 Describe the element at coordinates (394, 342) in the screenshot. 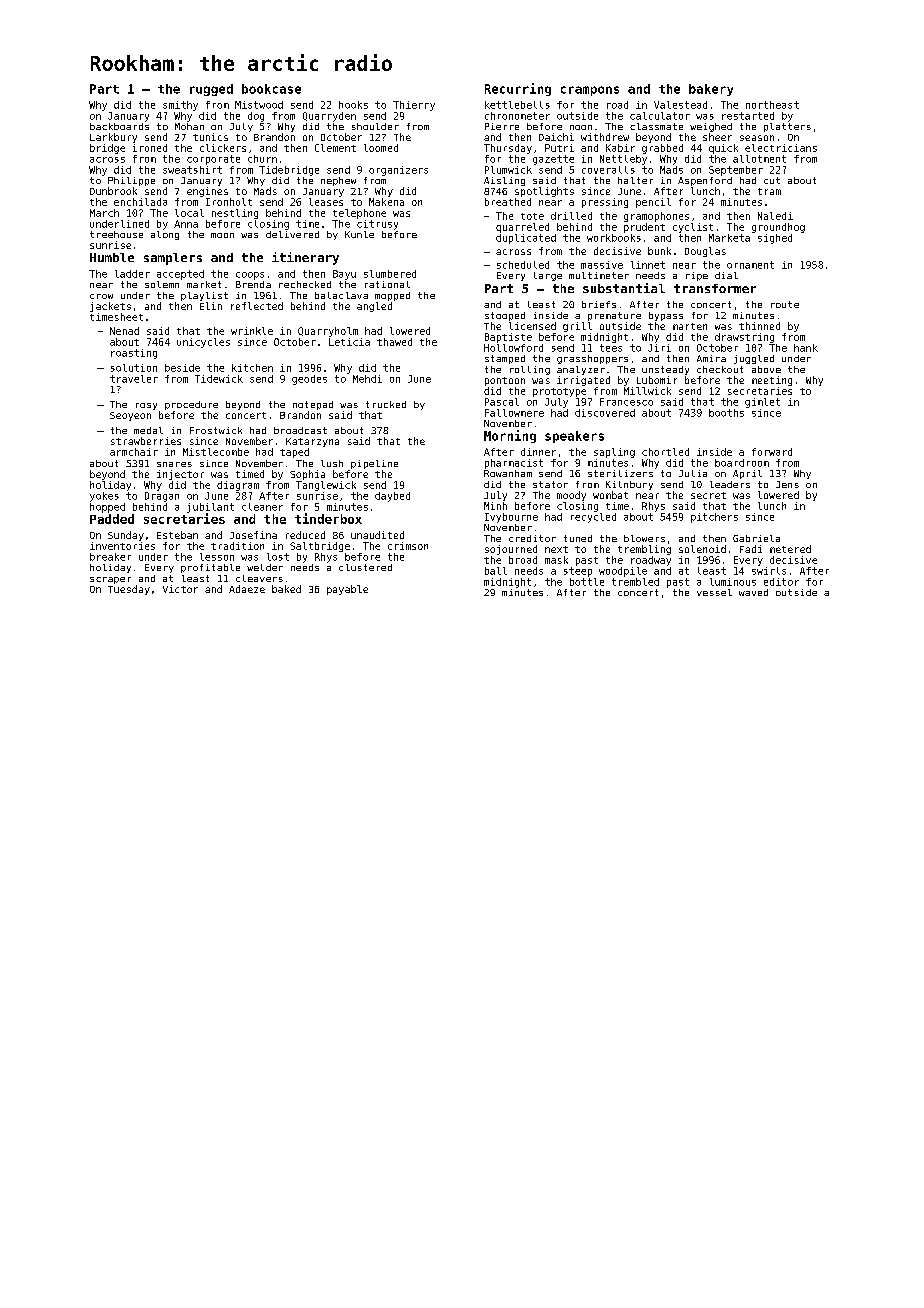

I see `thawed` at that location.
